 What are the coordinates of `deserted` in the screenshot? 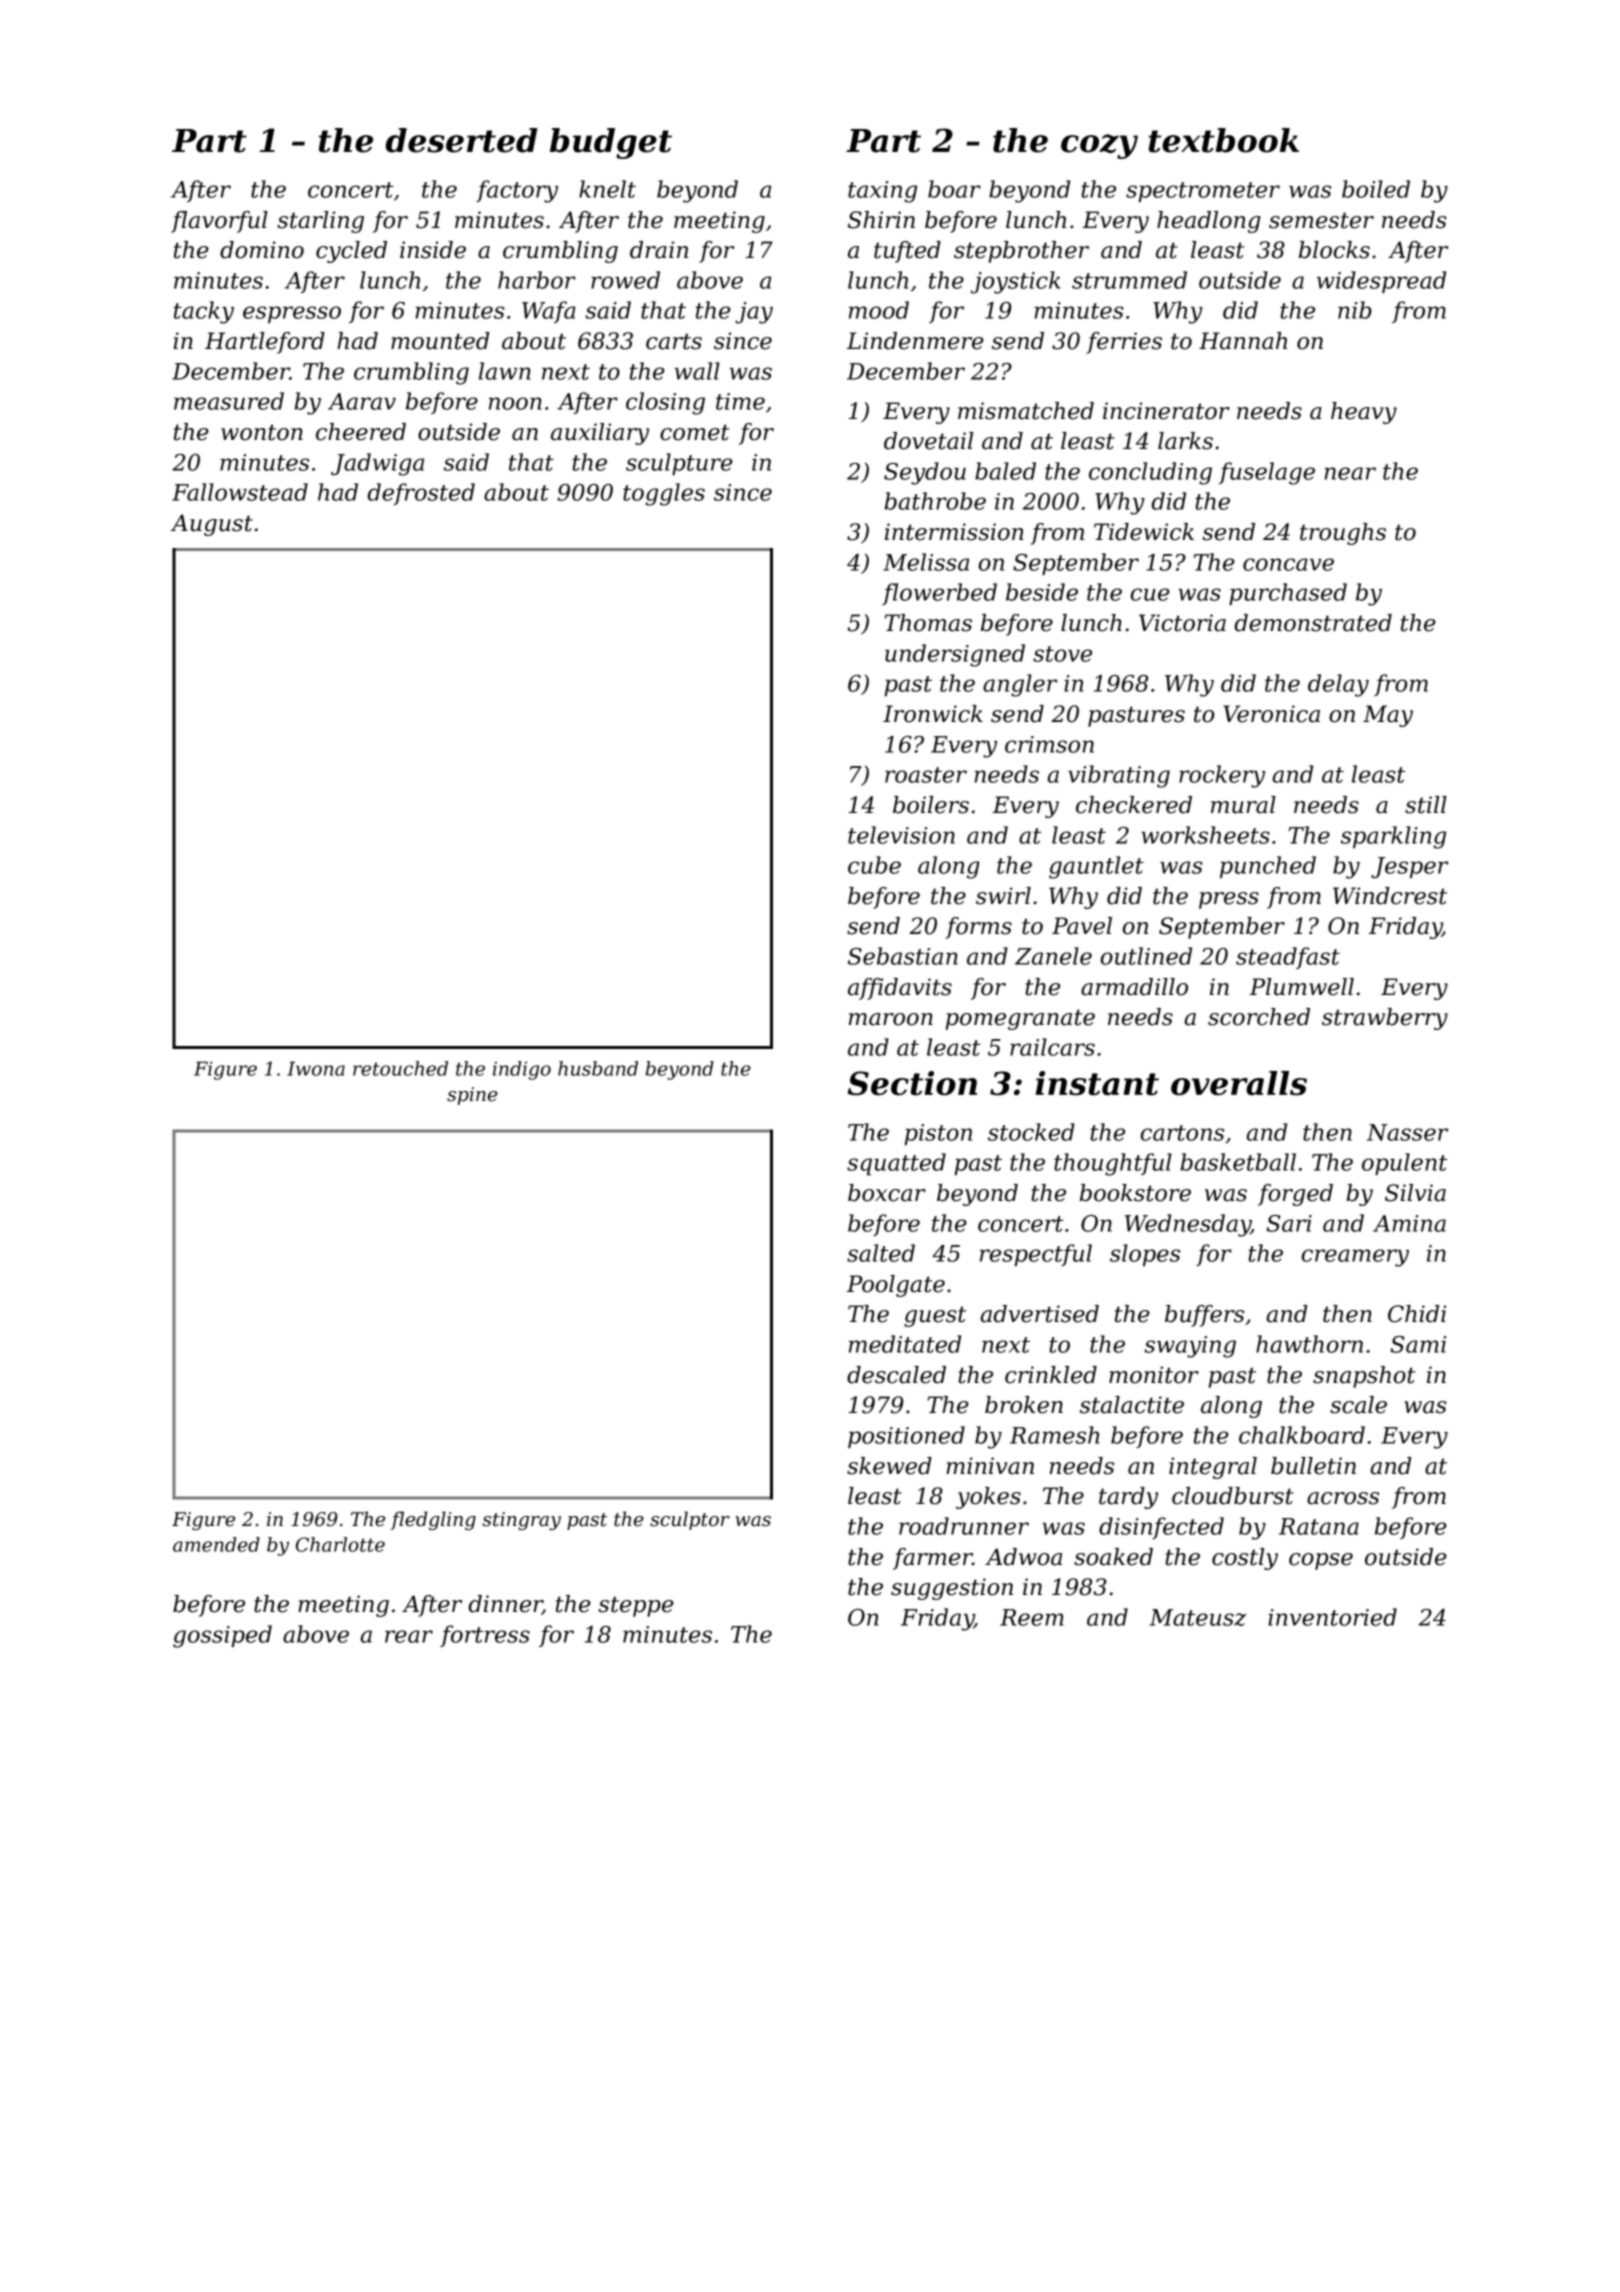 It's located at (462, 140).
